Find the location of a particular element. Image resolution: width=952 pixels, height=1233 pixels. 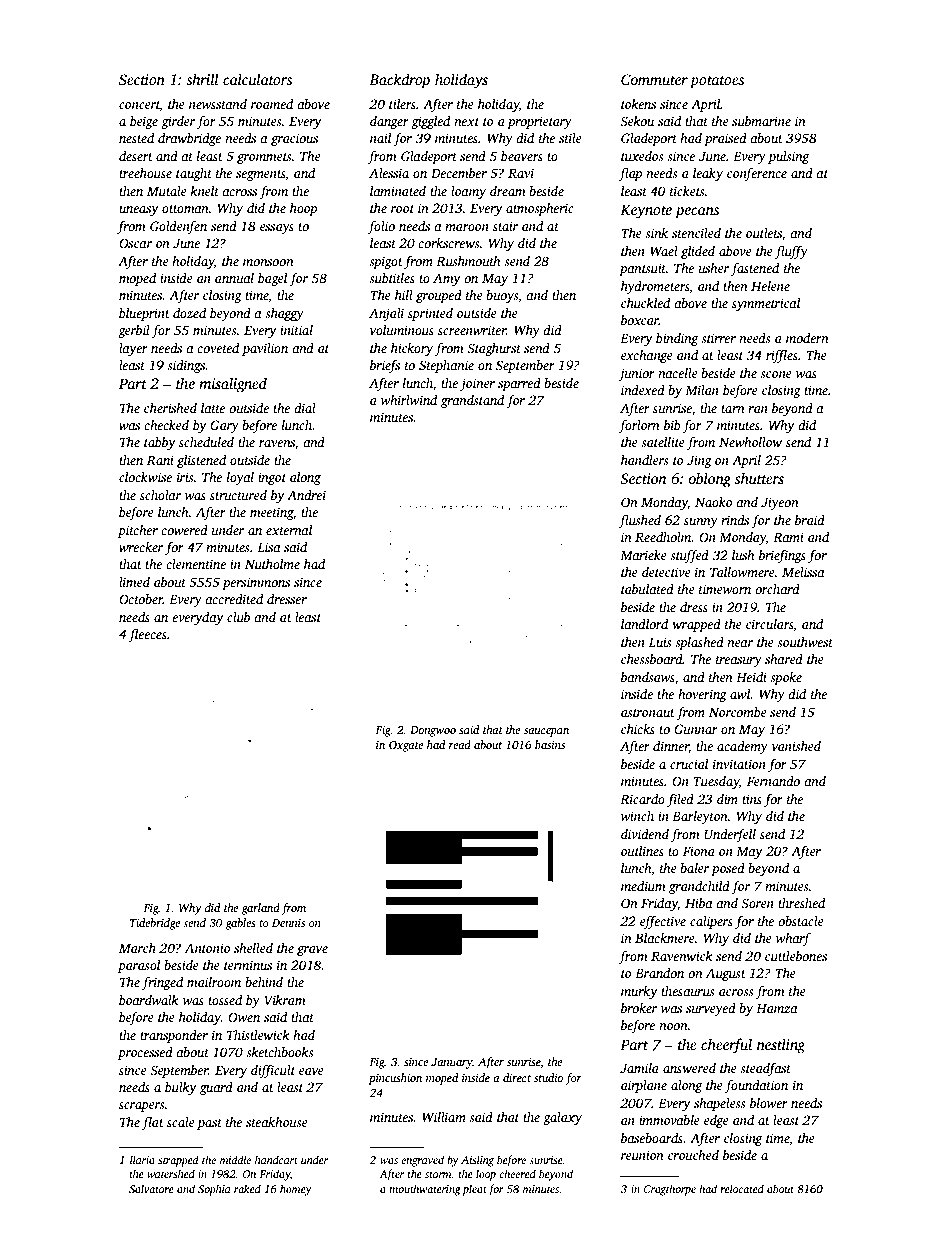

behind is located at coordinates (264, 982).
